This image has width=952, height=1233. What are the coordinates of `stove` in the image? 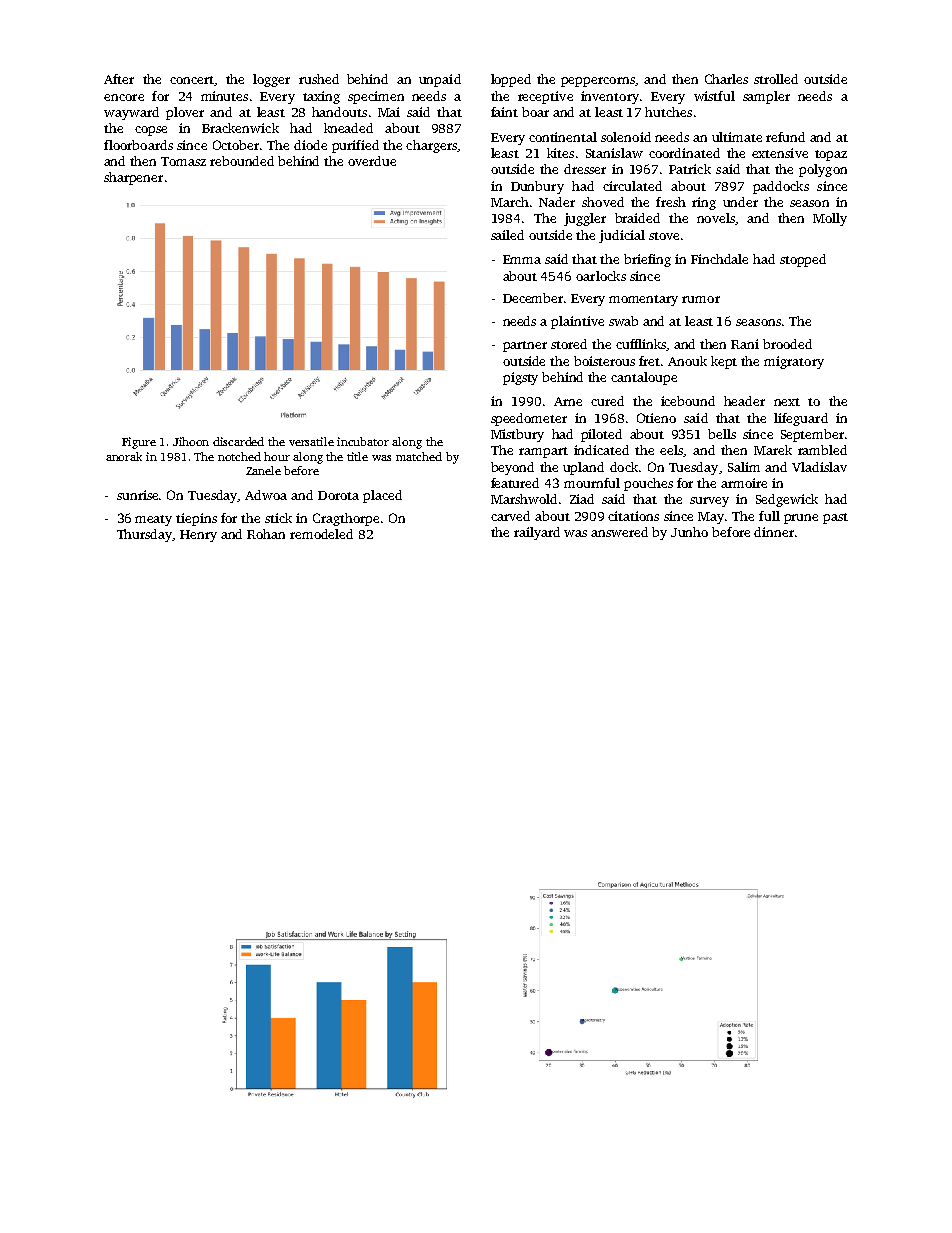 It's located at (664, 236).
